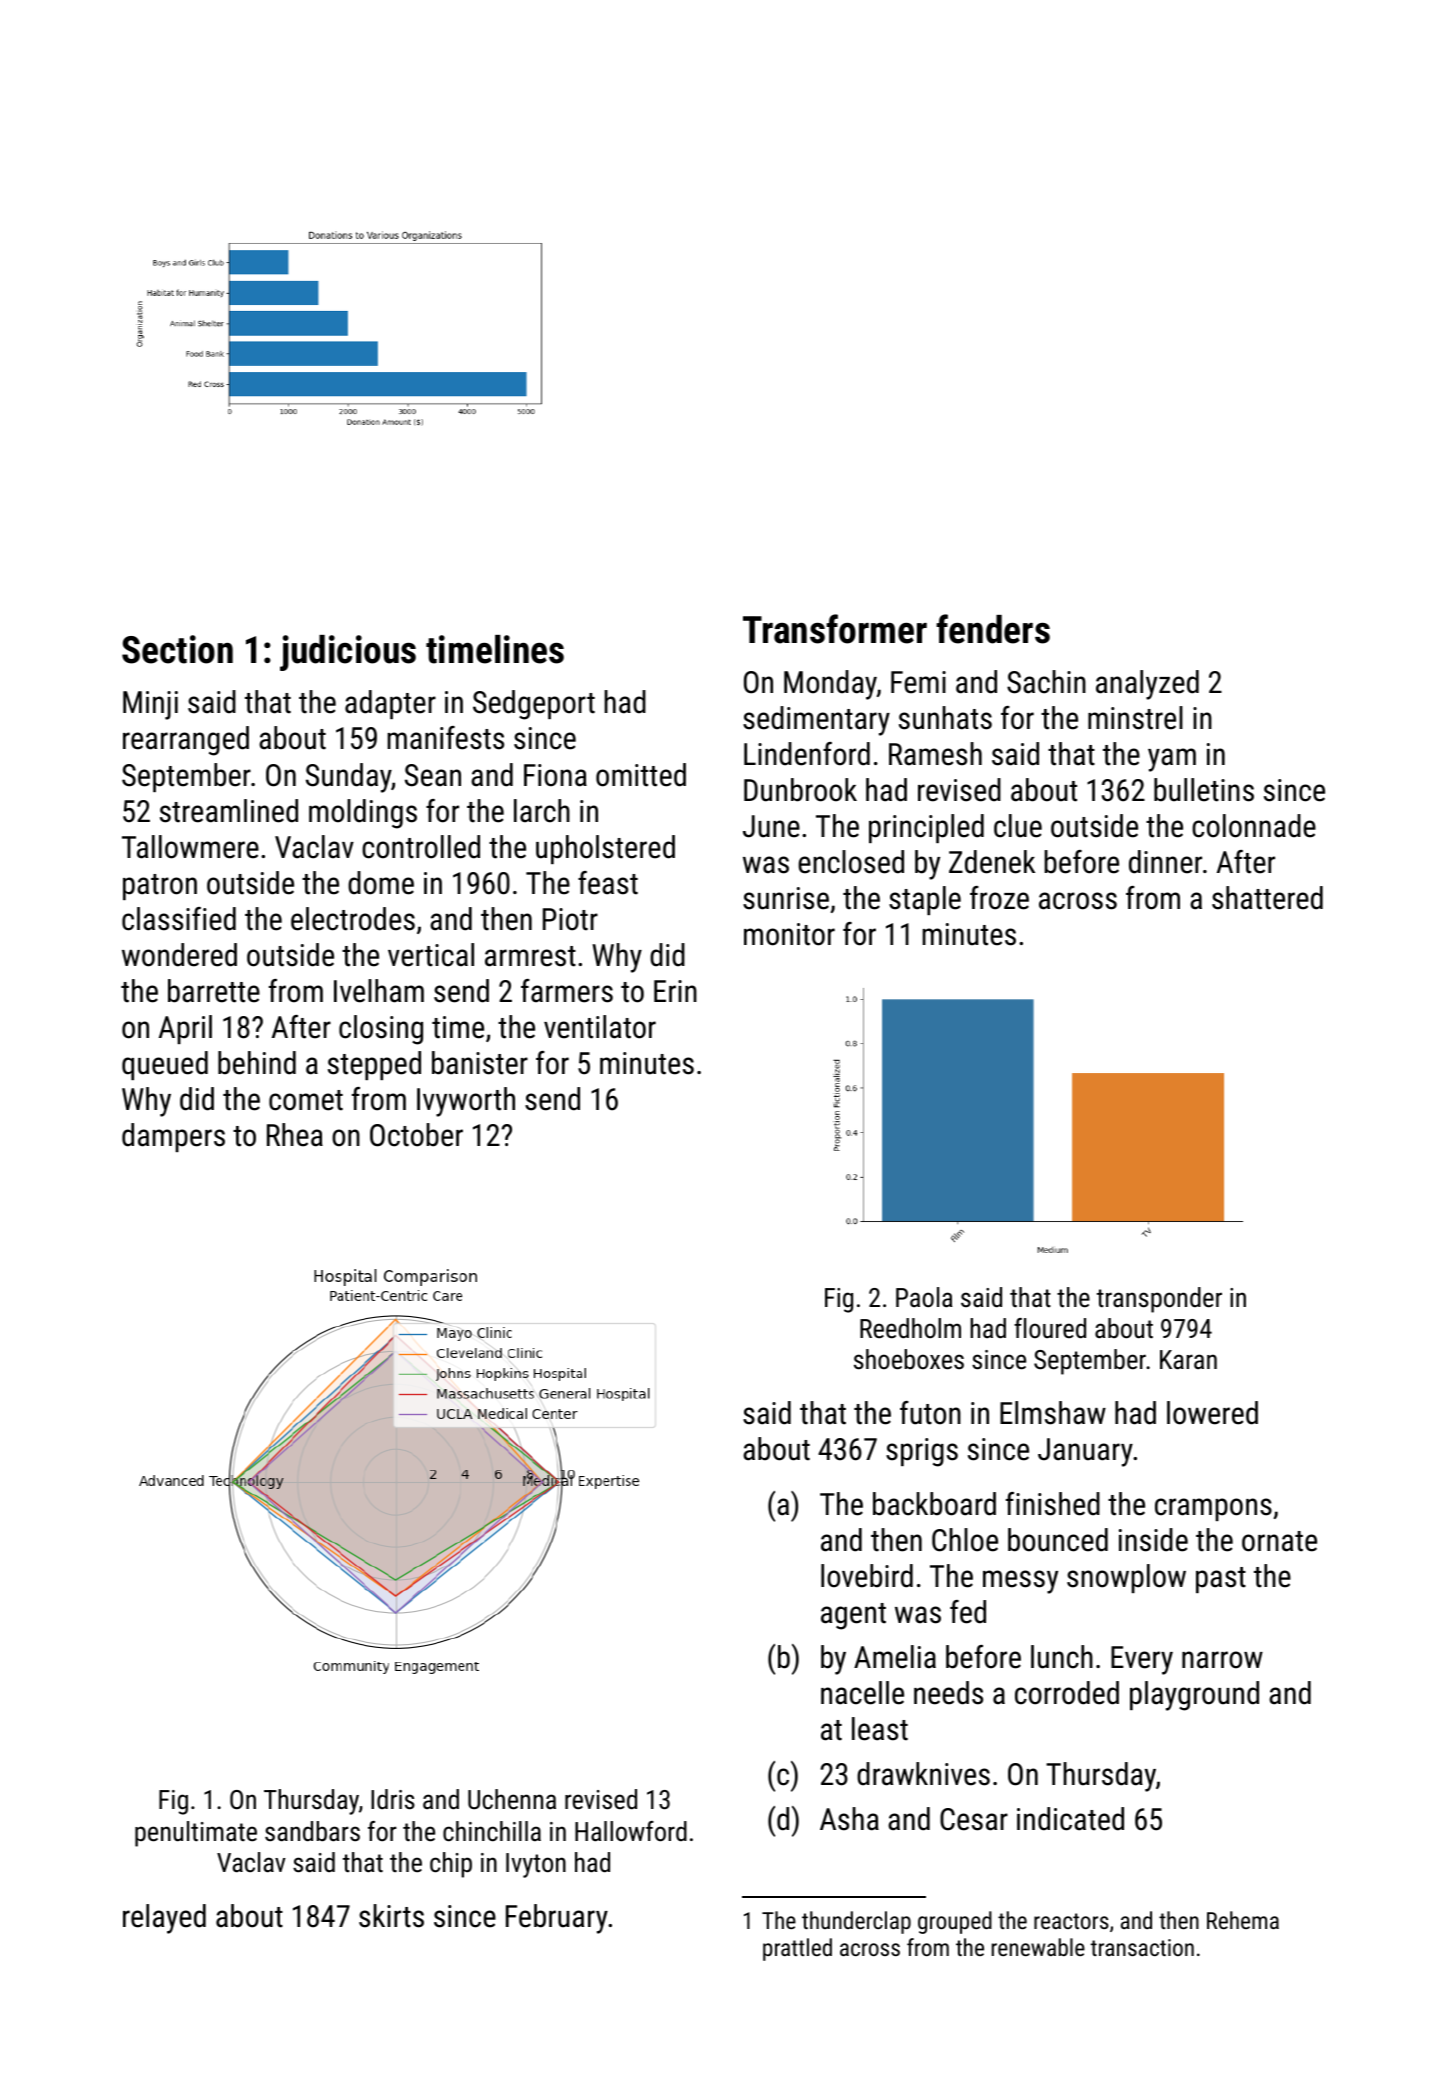 This screenshot has height=2100, width=1450. I want to click on lovebird, so click(867, 1576).
